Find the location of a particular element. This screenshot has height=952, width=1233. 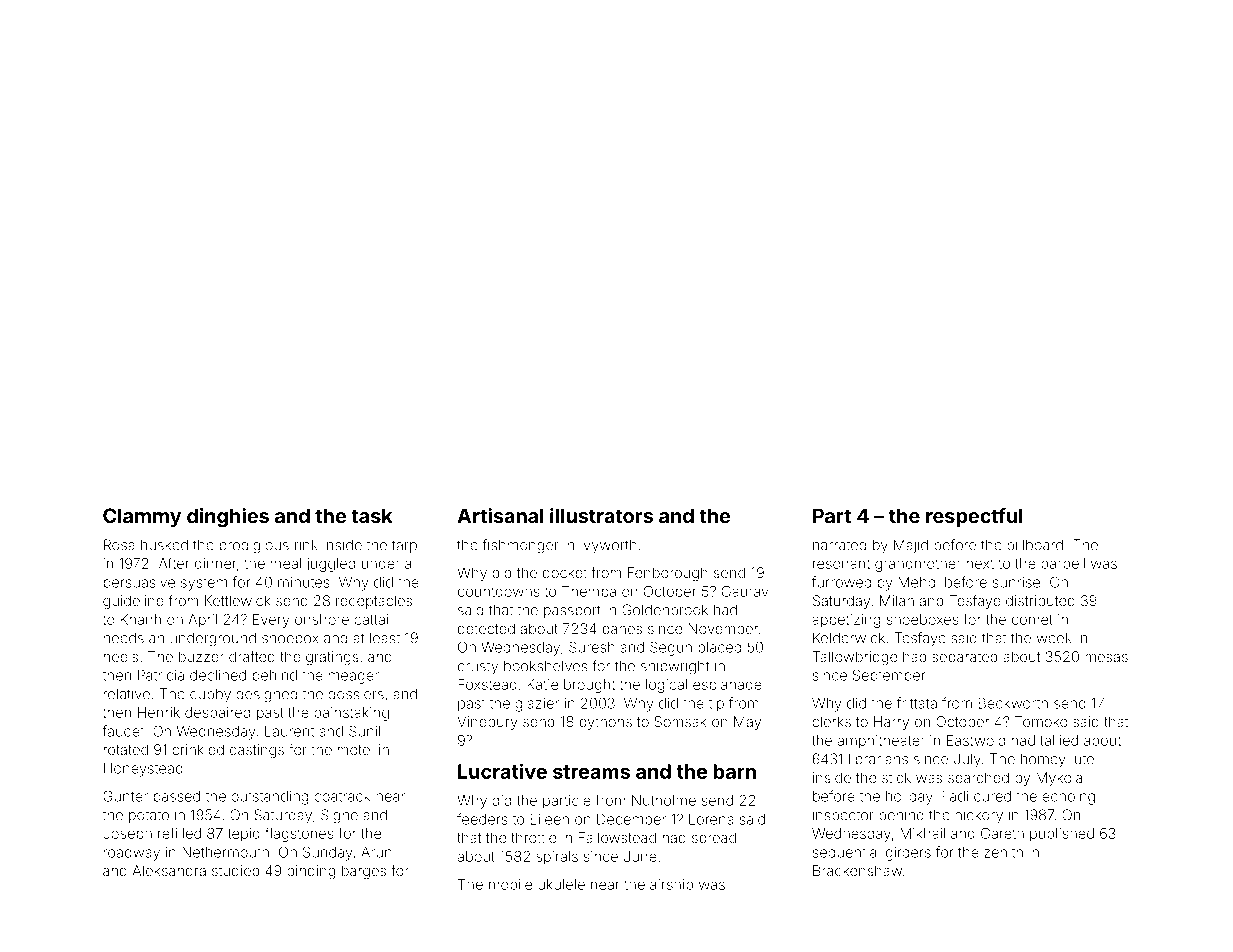

Aleksandra is located at coordinates (169, 870).
